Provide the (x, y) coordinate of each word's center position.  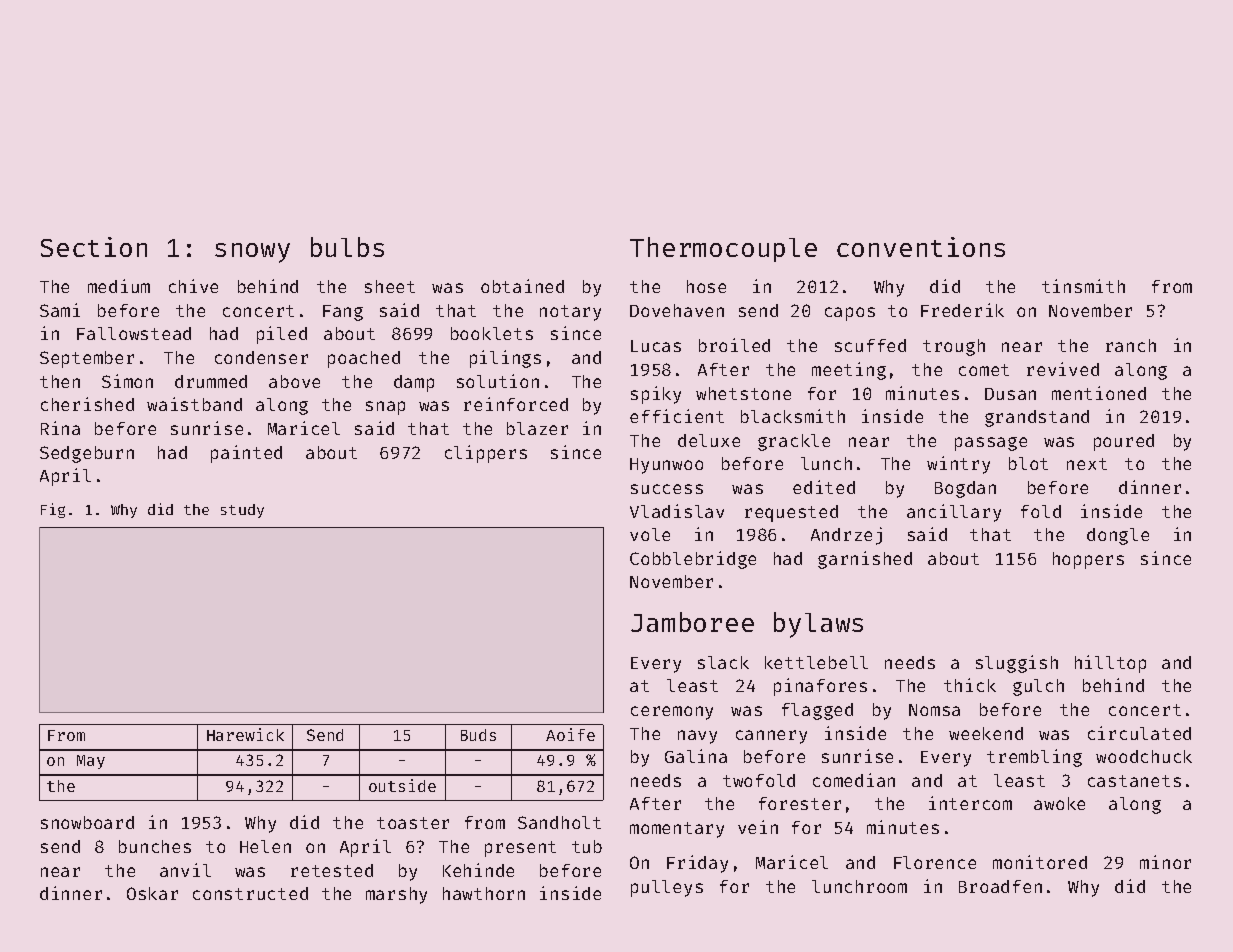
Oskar (152, 893)
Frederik (962, 310)
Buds (478, 735)
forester (800, 803)
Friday (697, 864)
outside (402, 785)
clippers (486, 454)
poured (1124, 442)
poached (364, 359)
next (1087, 464)
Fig (53, 510)
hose (706, 286)
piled (282, 335)
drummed (211, 381)
